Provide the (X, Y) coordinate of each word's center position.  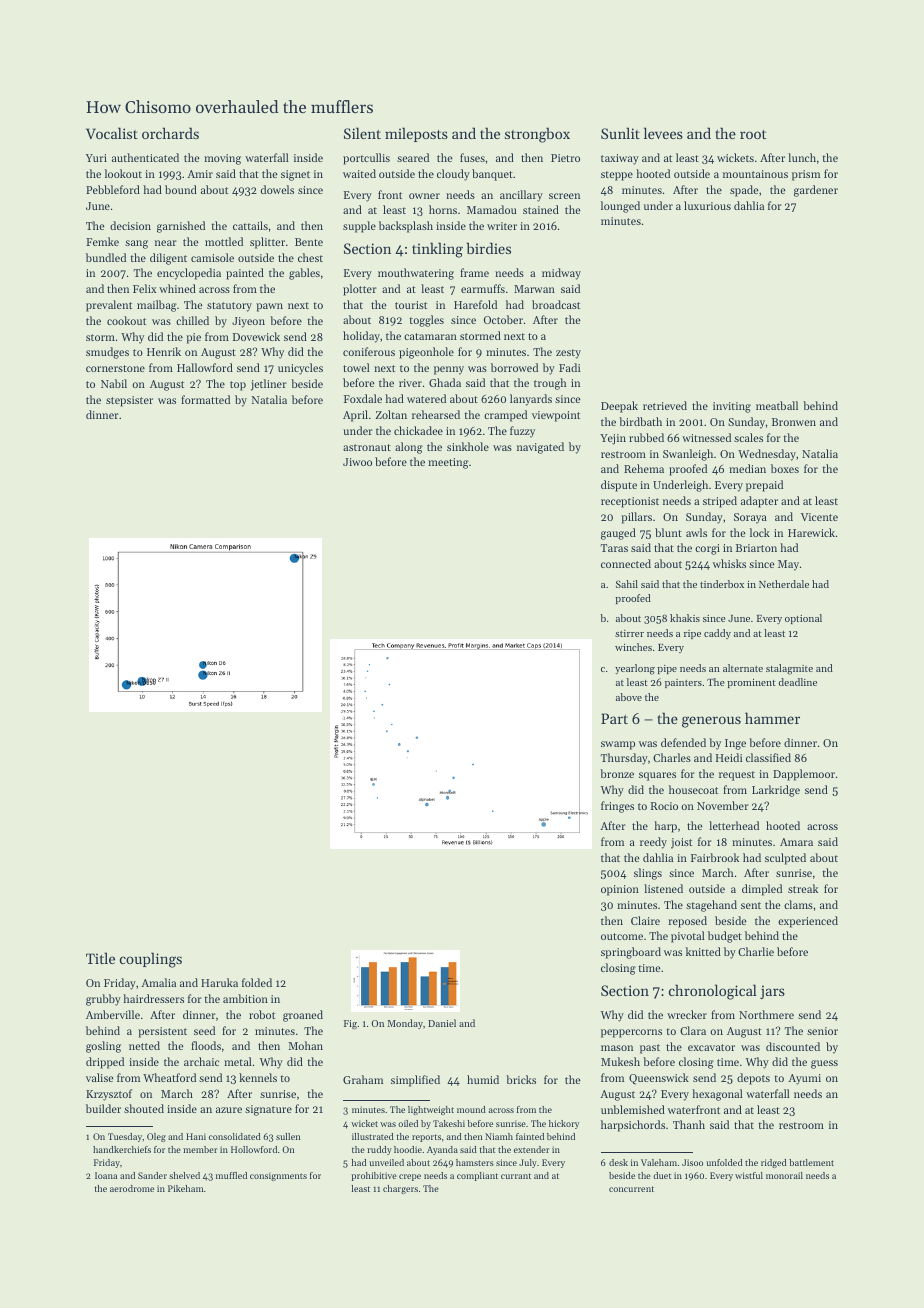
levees (663, 133)
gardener (816, 191)
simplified (415, 1081)
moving (222, 159)
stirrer (629, 633)
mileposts (416, 134)
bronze (617, 773)
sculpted (785, 859)
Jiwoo (357, 462)
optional (803, 619)
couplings (151, 960)
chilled (192, 320)
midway (561, 274)
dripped (105, 1063)
